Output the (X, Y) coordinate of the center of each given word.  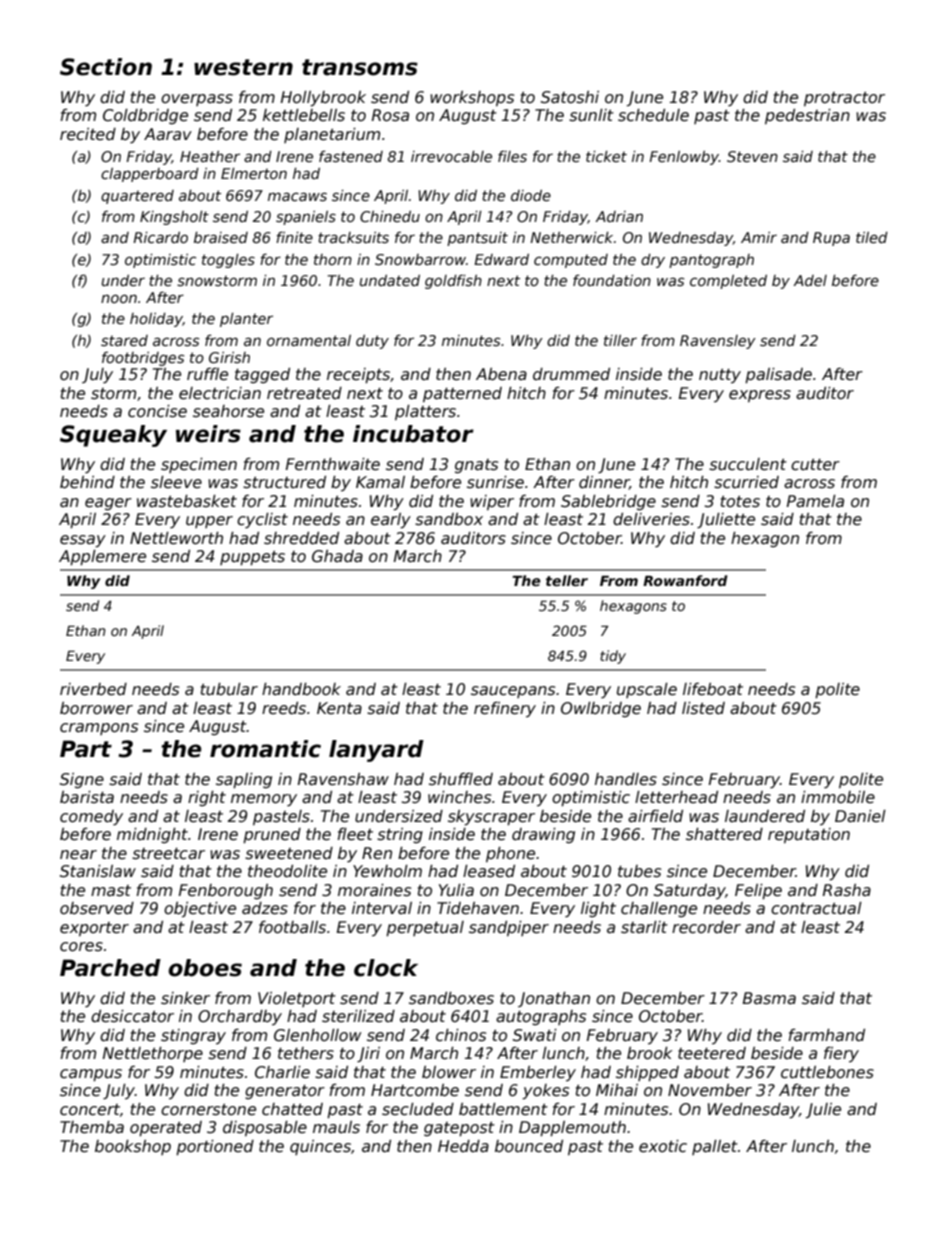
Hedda (463, 1146)
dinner (604, 483)
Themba (92, 1127)
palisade (778, 375)
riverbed (93, 689)
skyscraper (491, 818)
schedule (653, 115)
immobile (838, 797)
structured (284, 482)
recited (88, 134)
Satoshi (570, 97)
